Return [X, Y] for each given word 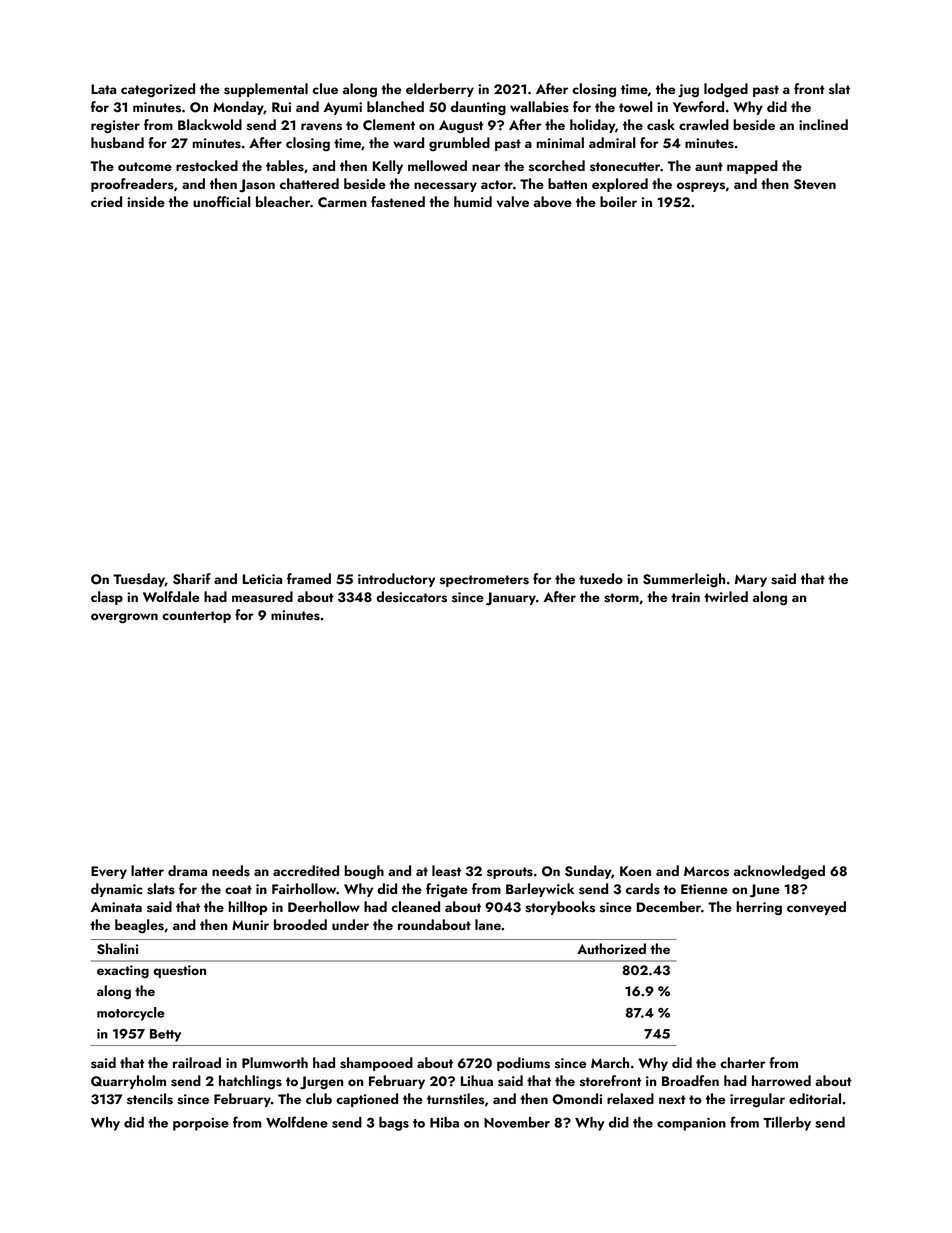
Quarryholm [128, 1082]
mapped [752, 167]
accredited [306, 870]
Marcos [706, 871]
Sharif [192, 579]
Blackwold [210, 124]
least [446, 871]
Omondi [577, 1099]
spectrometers [484, 581]
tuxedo [601, 578]
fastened [398, 202]
